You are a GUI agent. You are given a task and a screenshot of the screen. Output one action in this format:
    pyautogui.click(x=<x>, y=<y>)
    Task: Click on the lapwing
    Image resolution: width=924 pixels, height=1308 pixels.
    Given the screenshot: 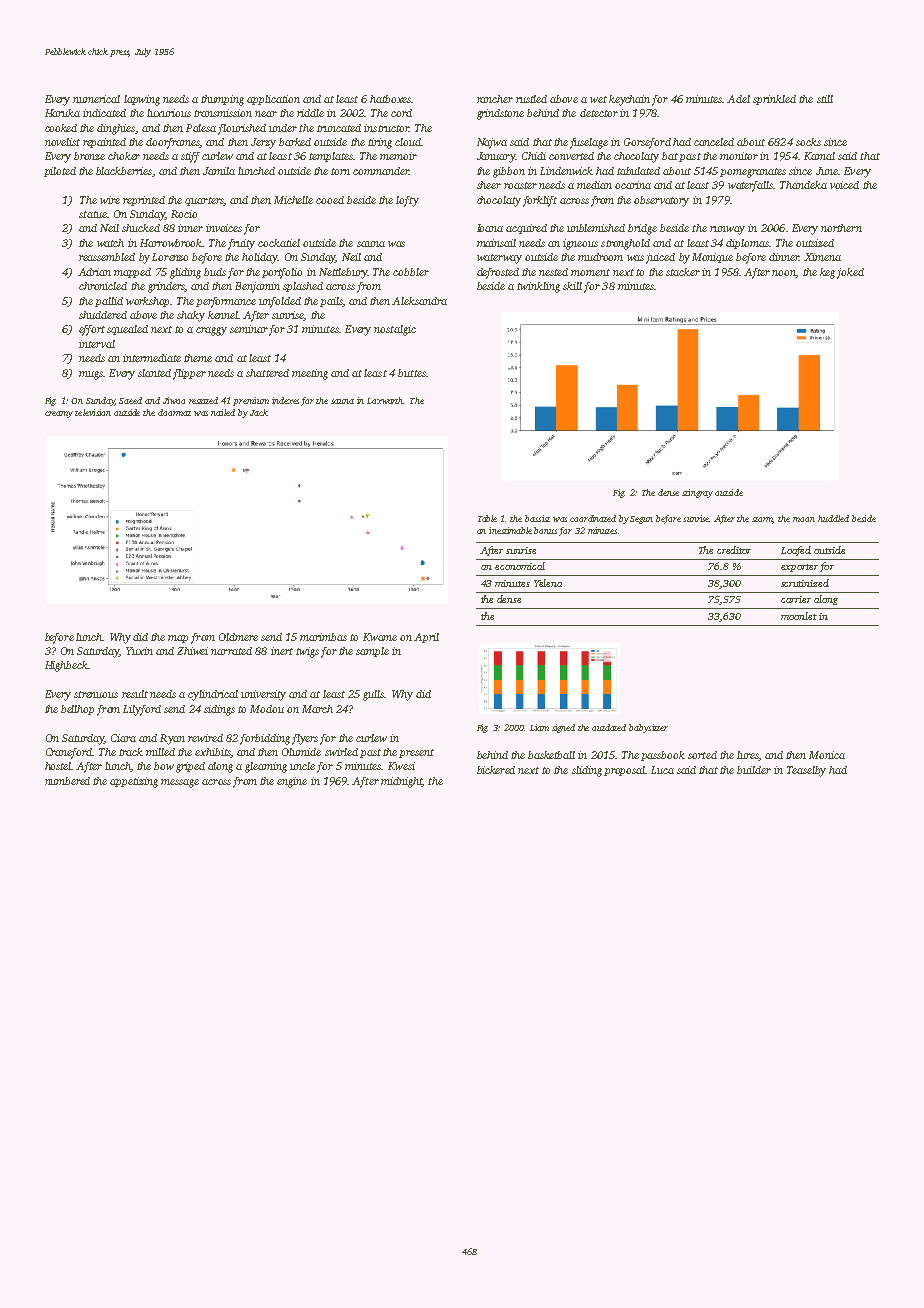 What is the action you would take?
    pyautogui.click(x=142, y=100)
